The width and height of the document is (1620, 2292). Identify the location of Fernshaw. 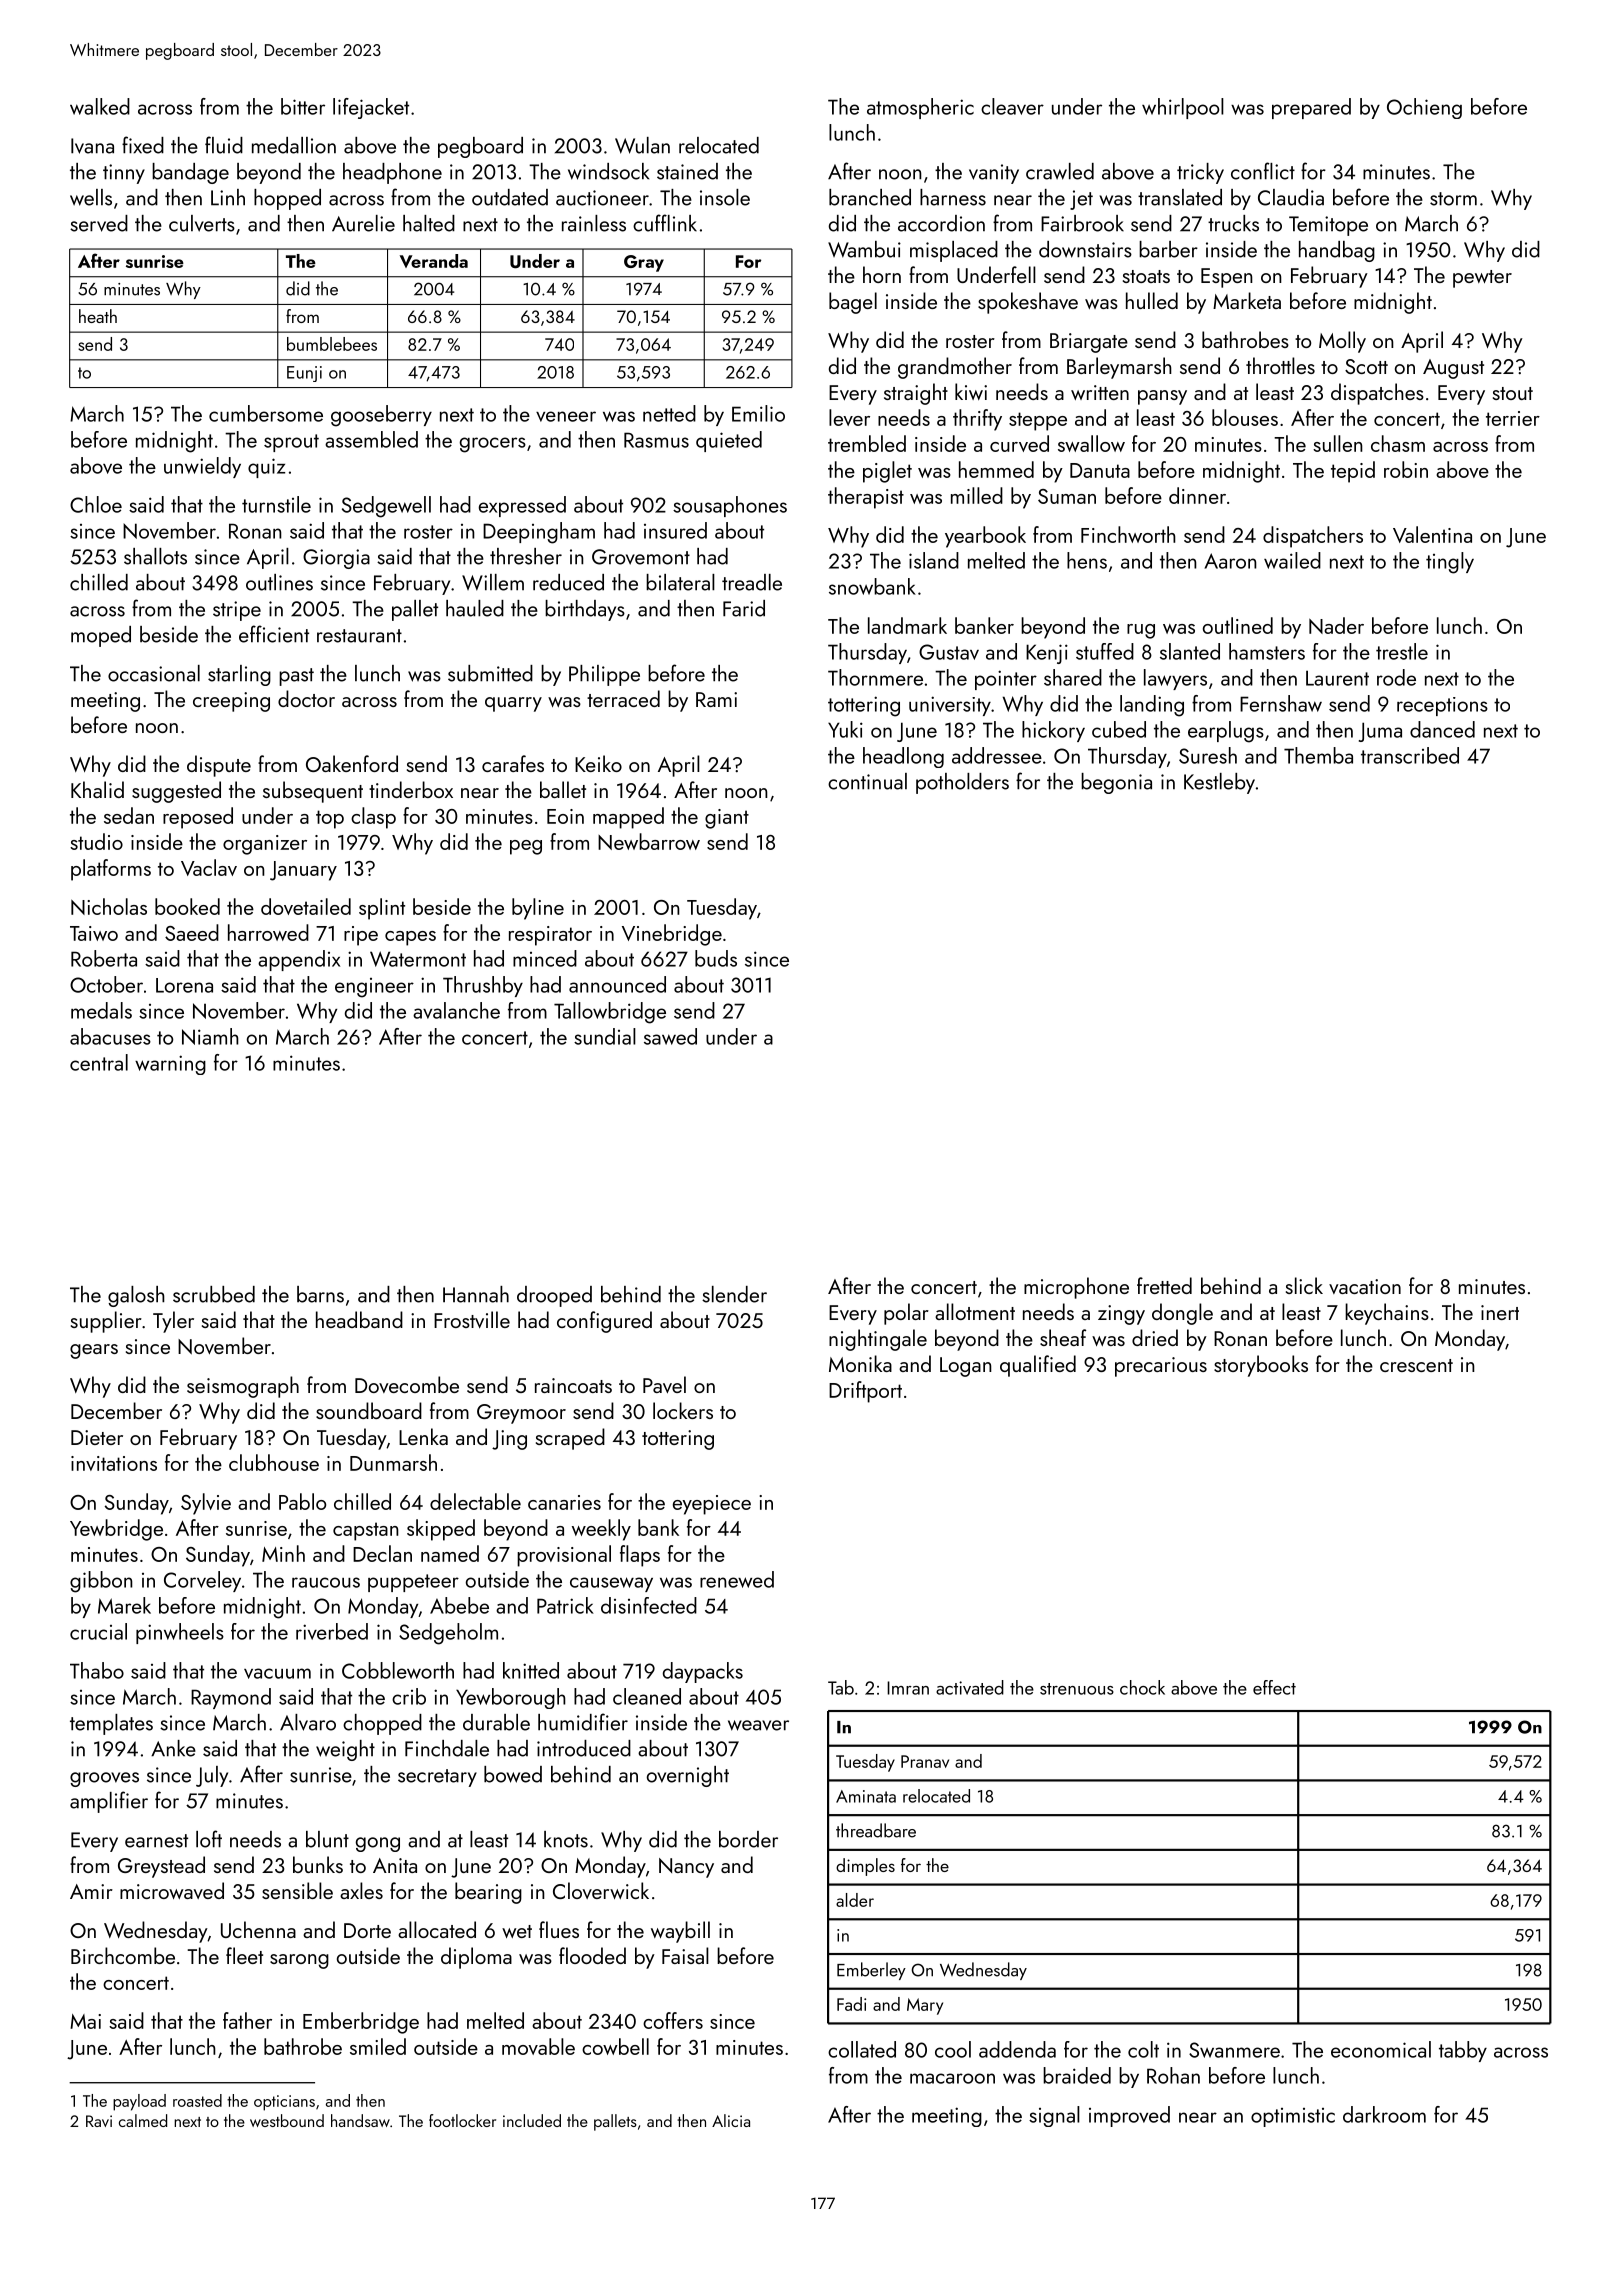
(1281, 703).
